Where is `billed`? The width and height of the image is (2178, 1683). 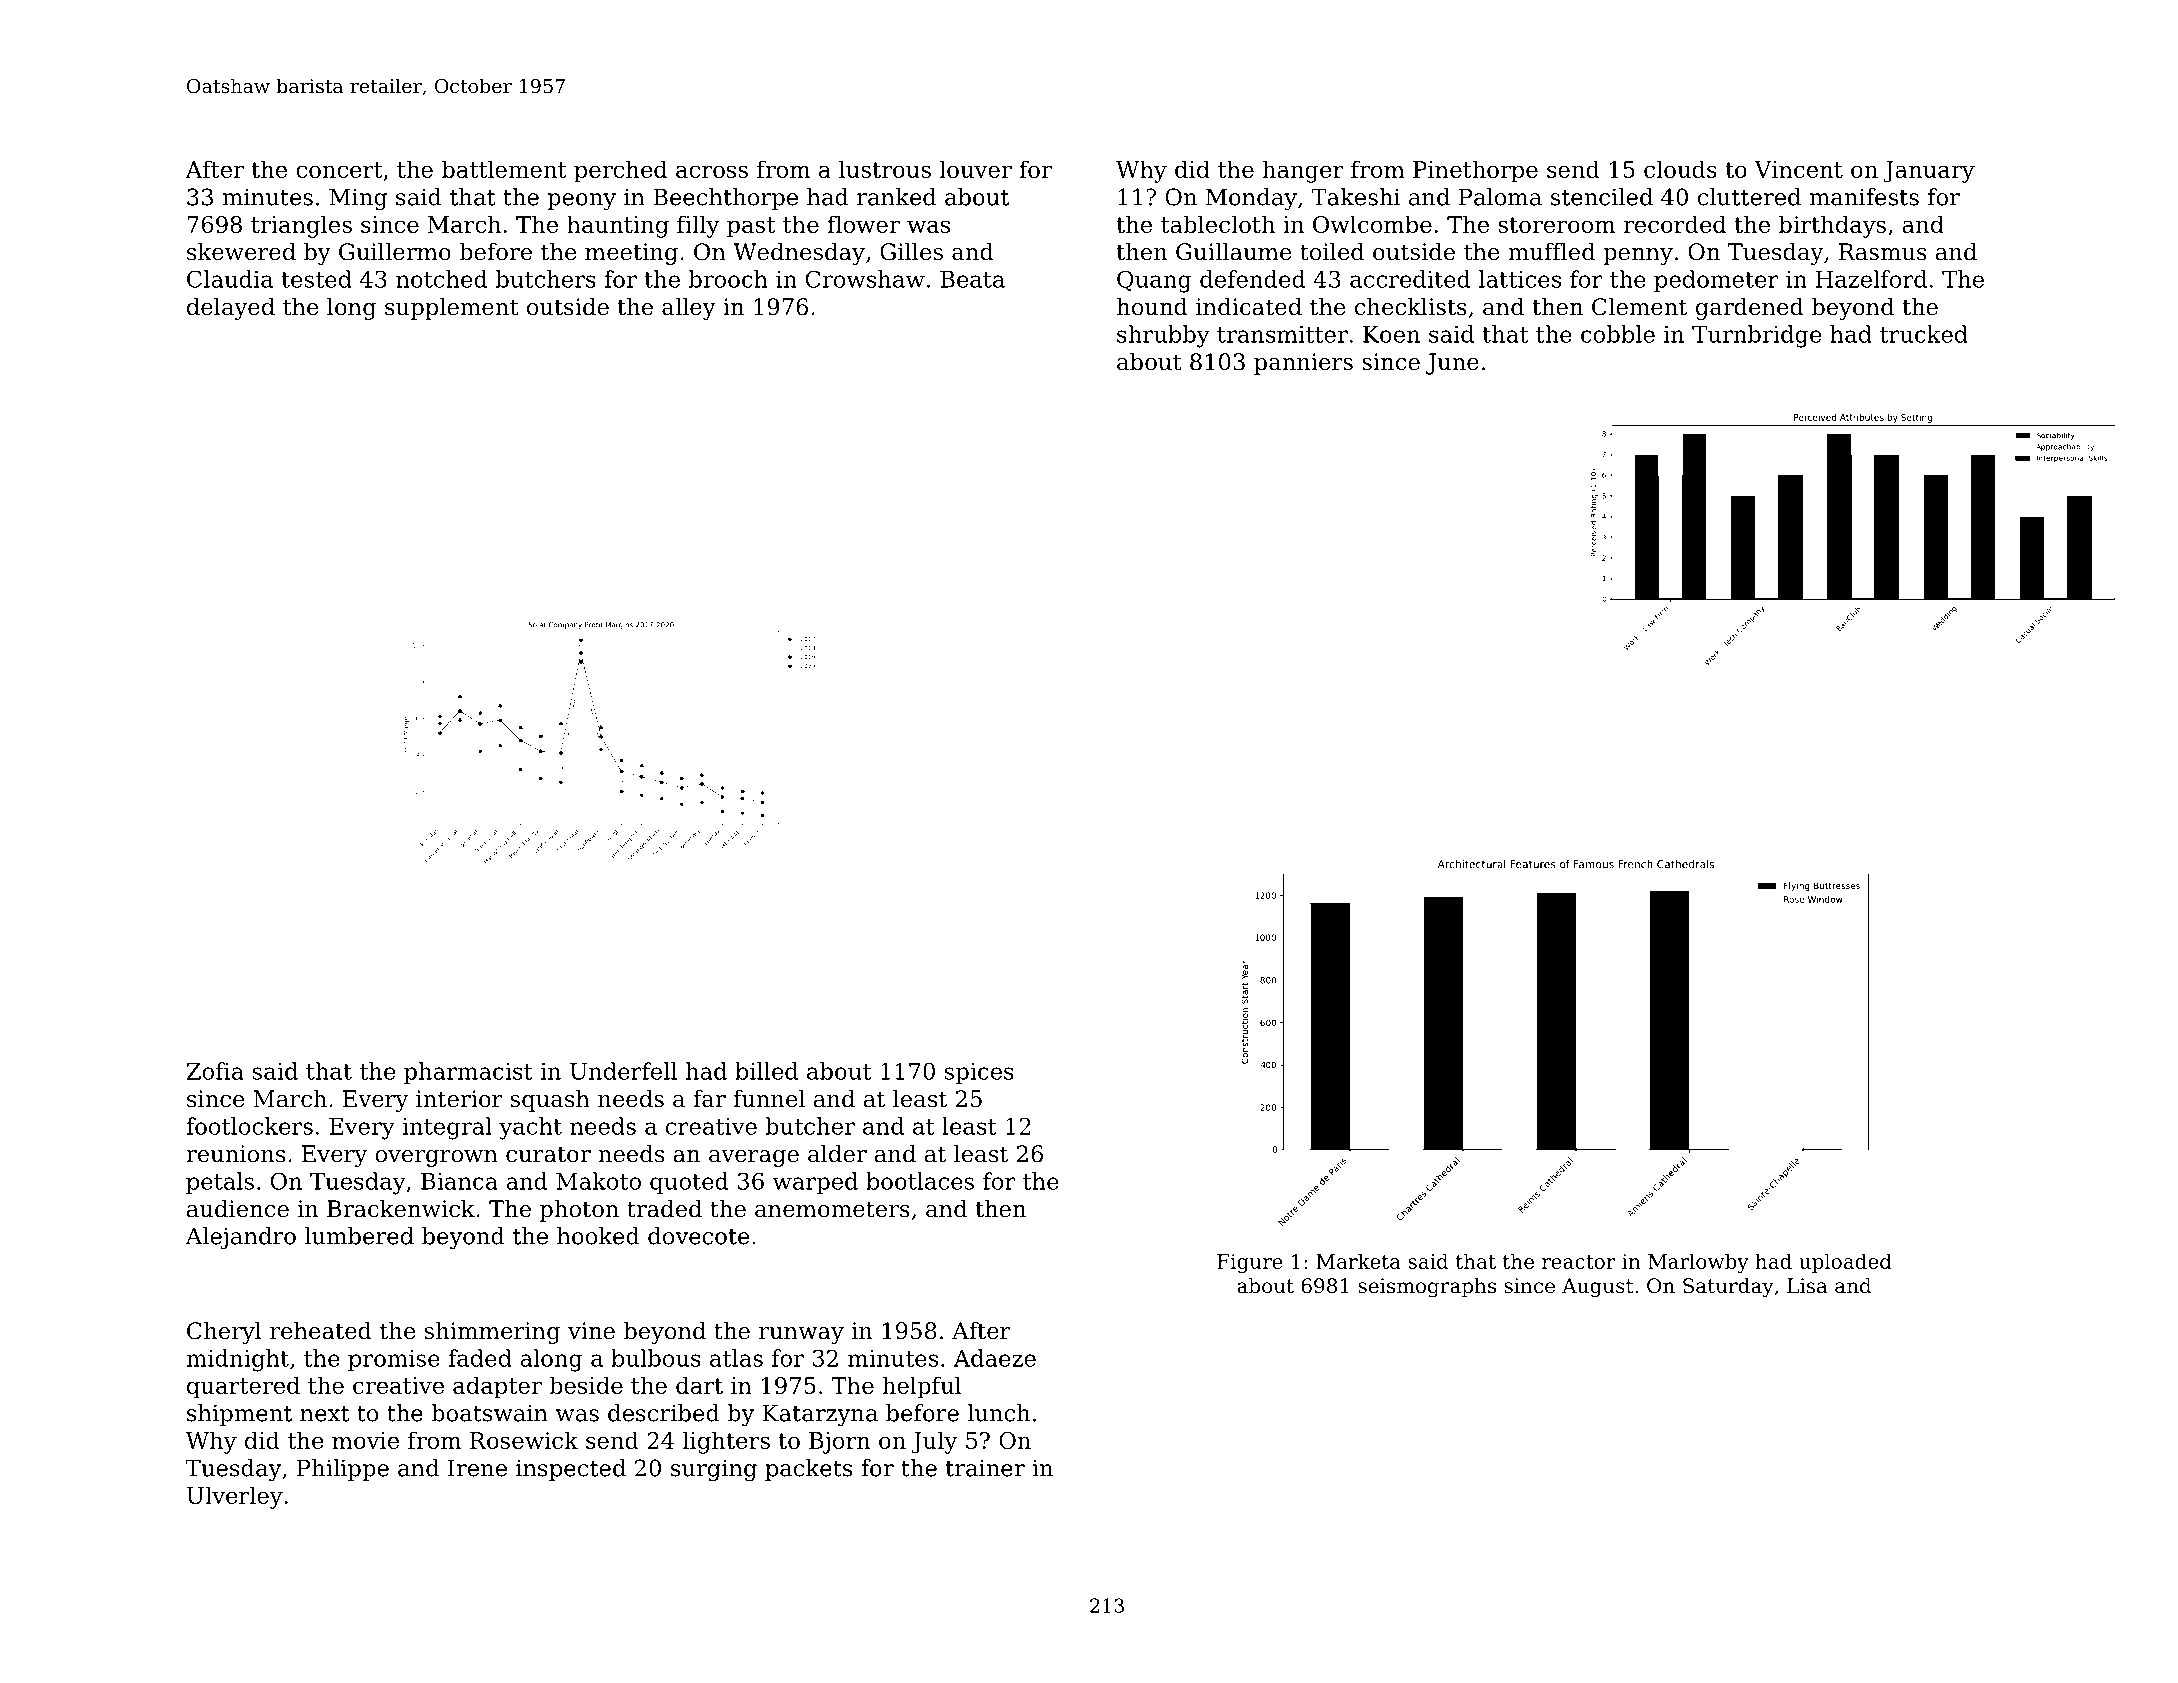
billed is located at coordinates (766, 1071).
